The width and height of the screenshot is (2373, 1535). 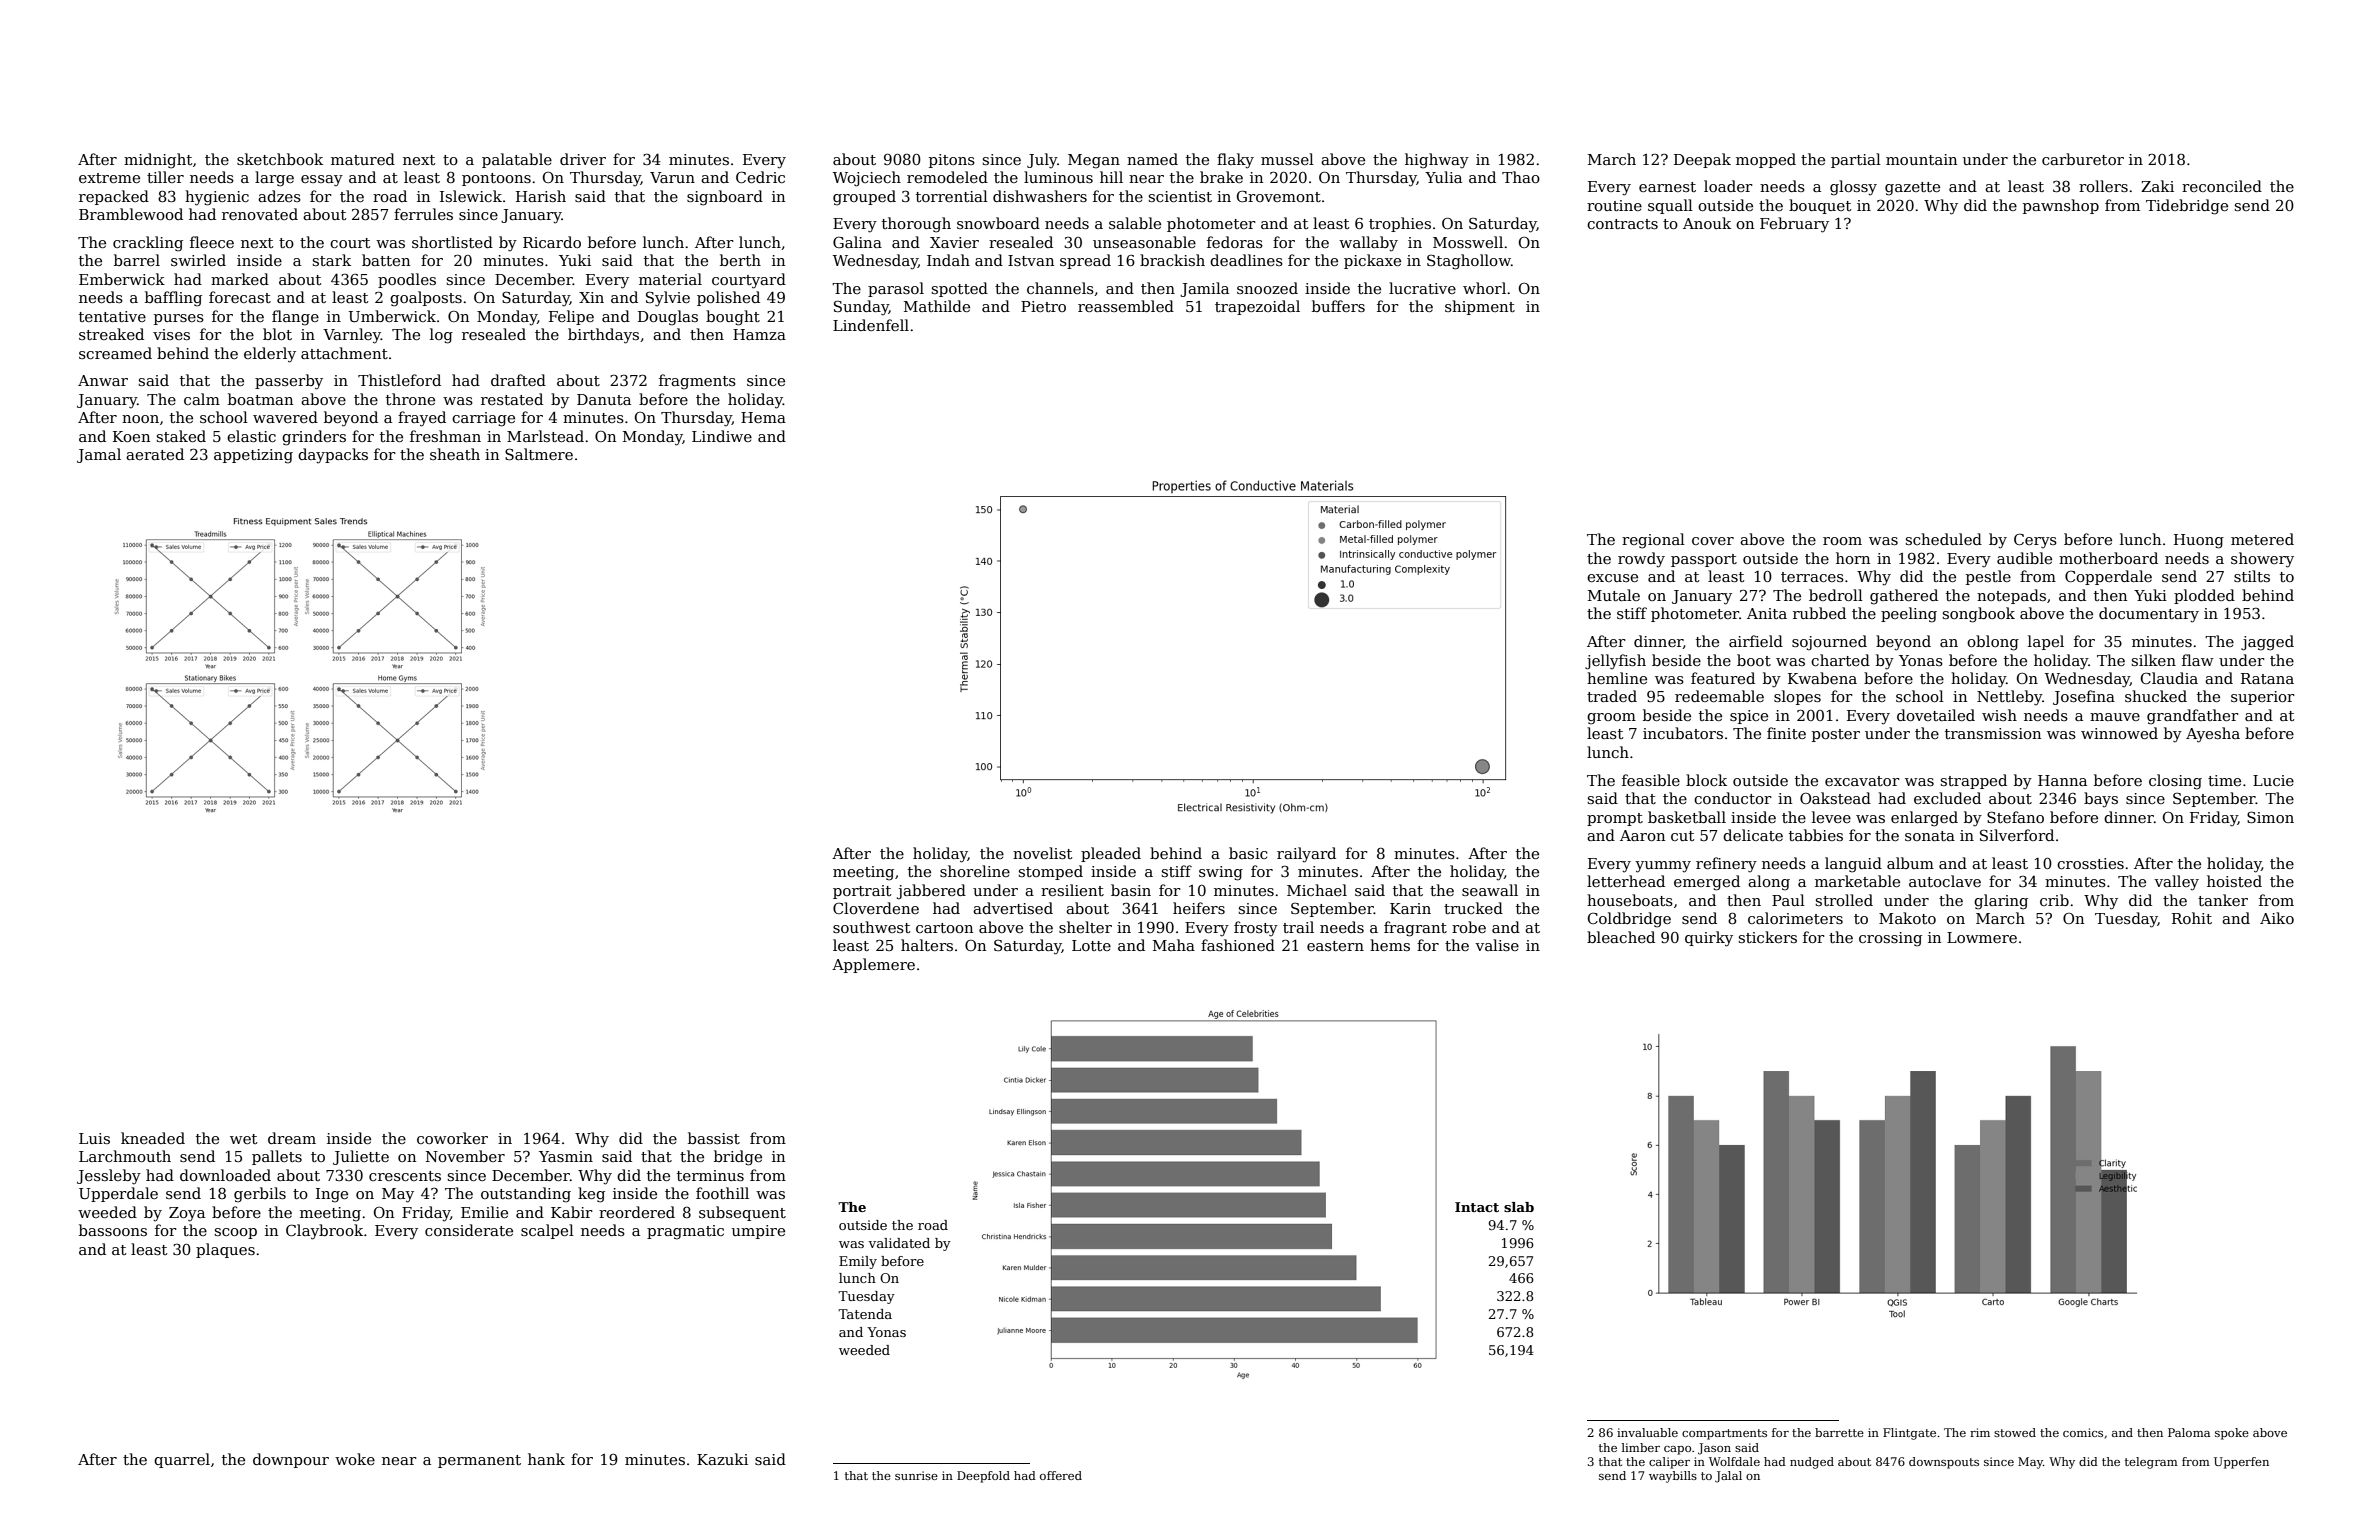 I want to click on Lowmere, so click(x=1982, y=937).
